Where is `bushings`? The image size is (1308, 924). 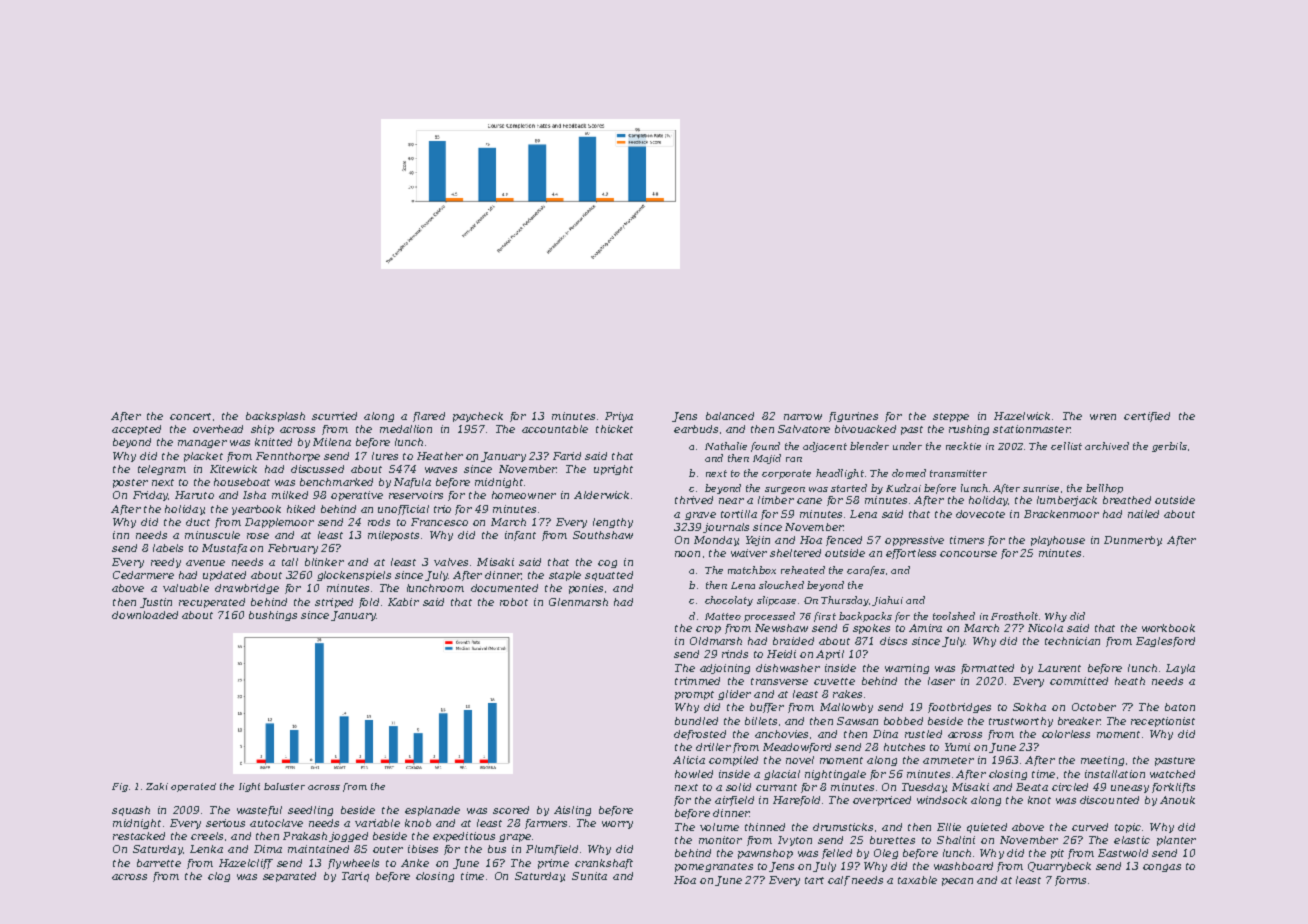
bushings is located at coordinates (273, 616).
